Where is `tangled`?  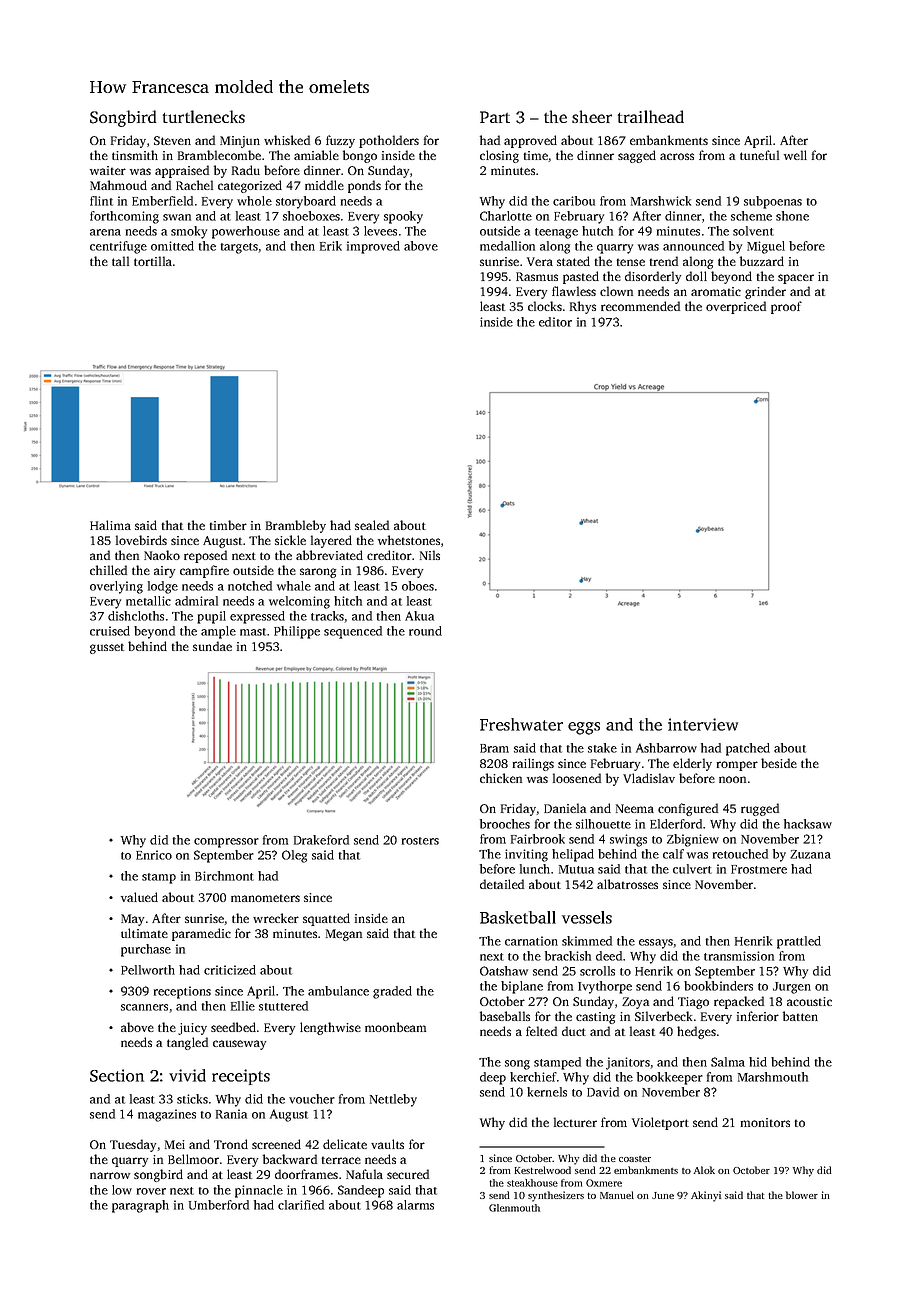
tangled is located at coordinates (187, 1043).
